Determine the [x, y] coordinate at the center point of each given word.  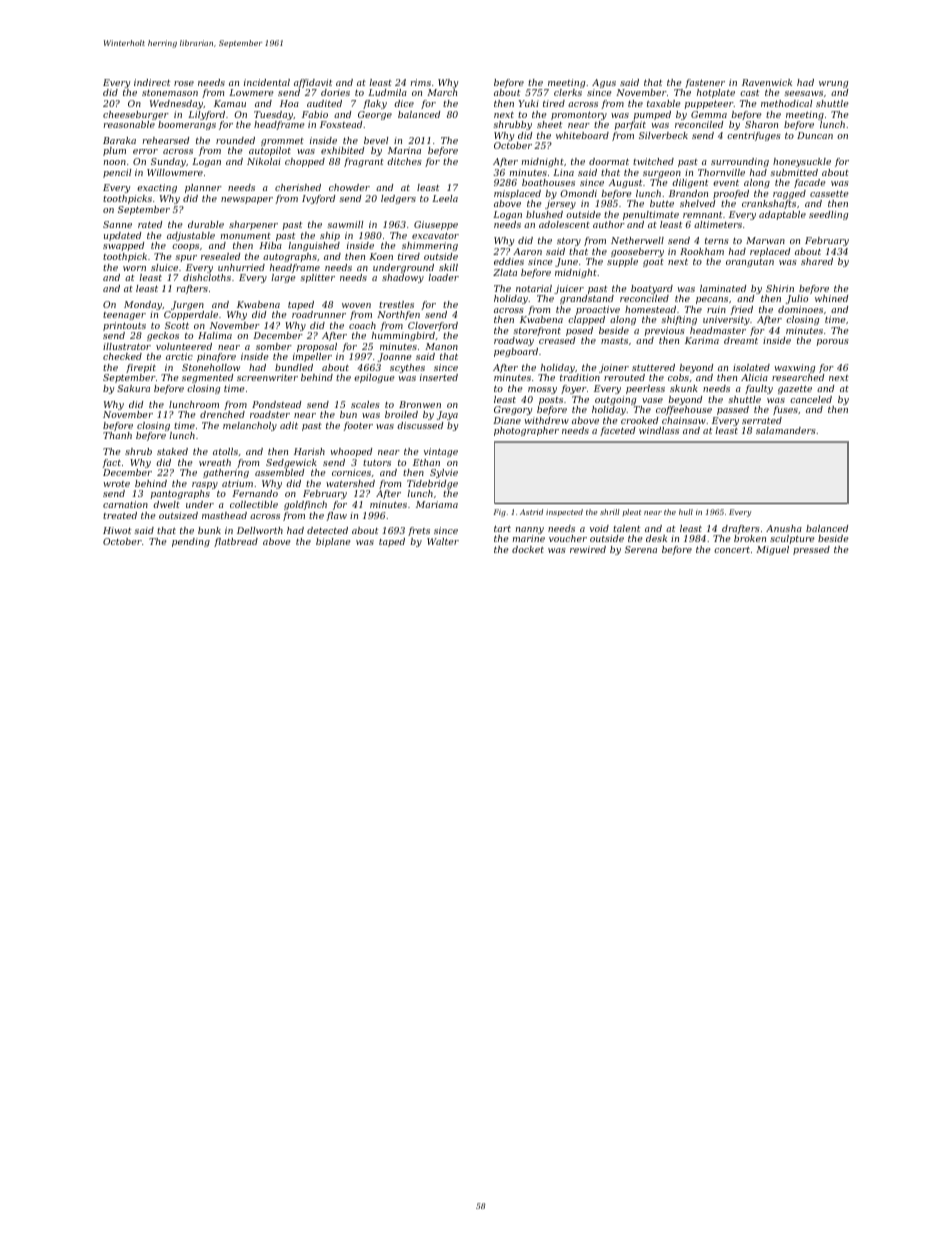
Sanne [117, 224]
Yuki [529, 103]
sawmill [345, 224]
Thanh [117, 435]
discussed [420, 425]
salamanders [786, 430]
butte [662, 203]
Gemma [709, 114]
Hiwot [117, 530]
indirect [152, 82]
